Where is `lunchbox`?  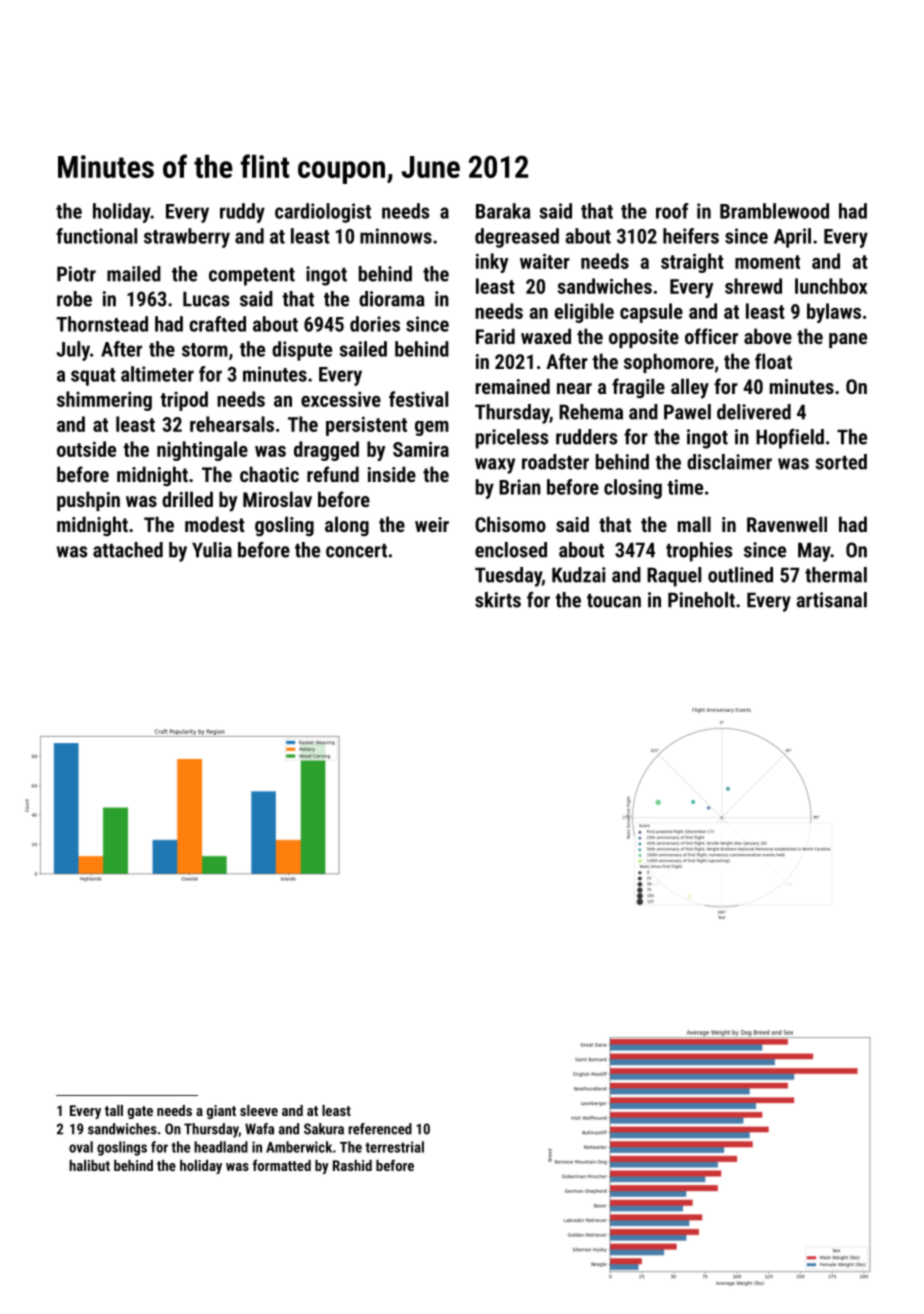 lunchbox is located at coordinates (831, 286).
